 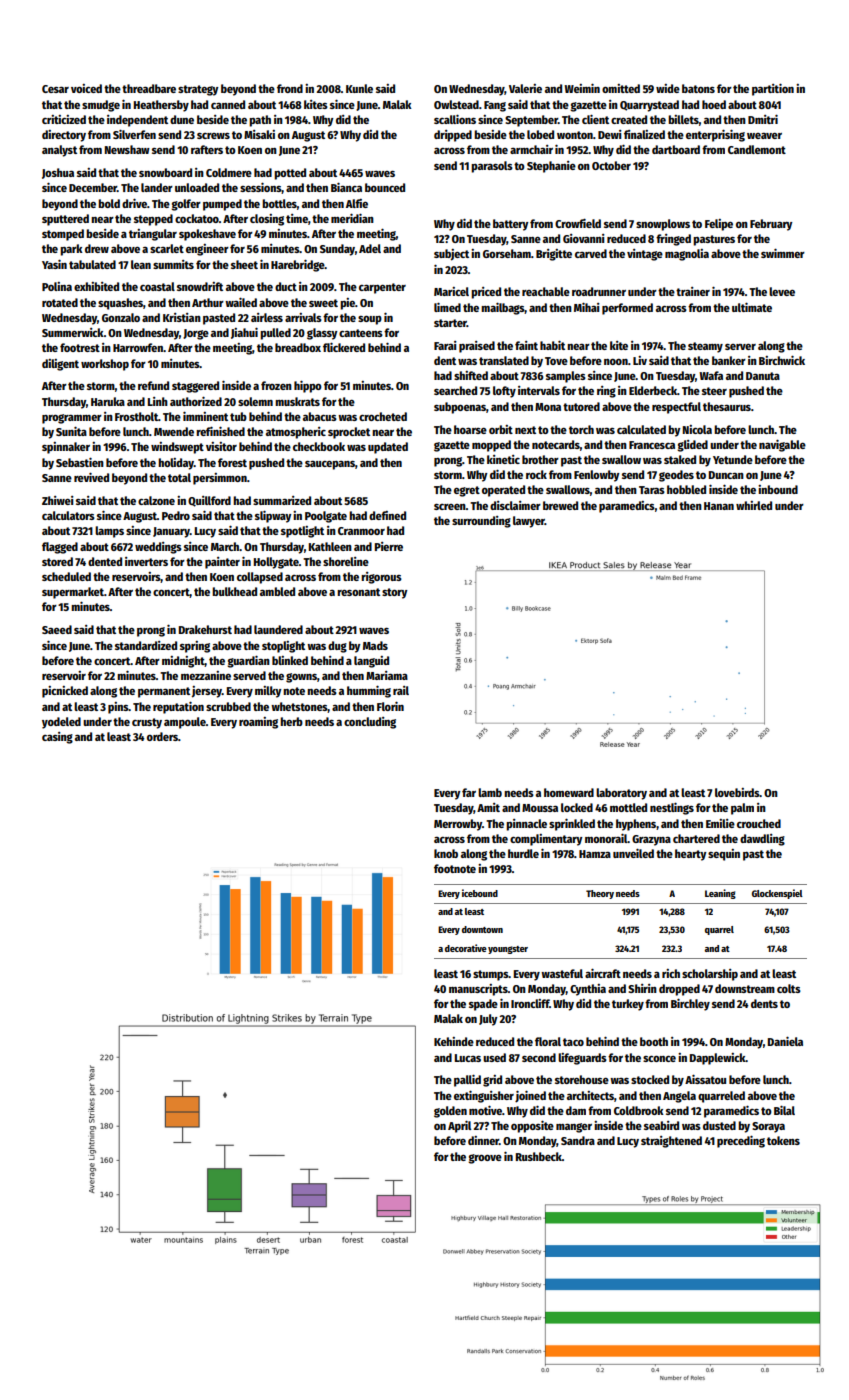 I want to click on Glockenspiel, so click(x=777, y=894).
